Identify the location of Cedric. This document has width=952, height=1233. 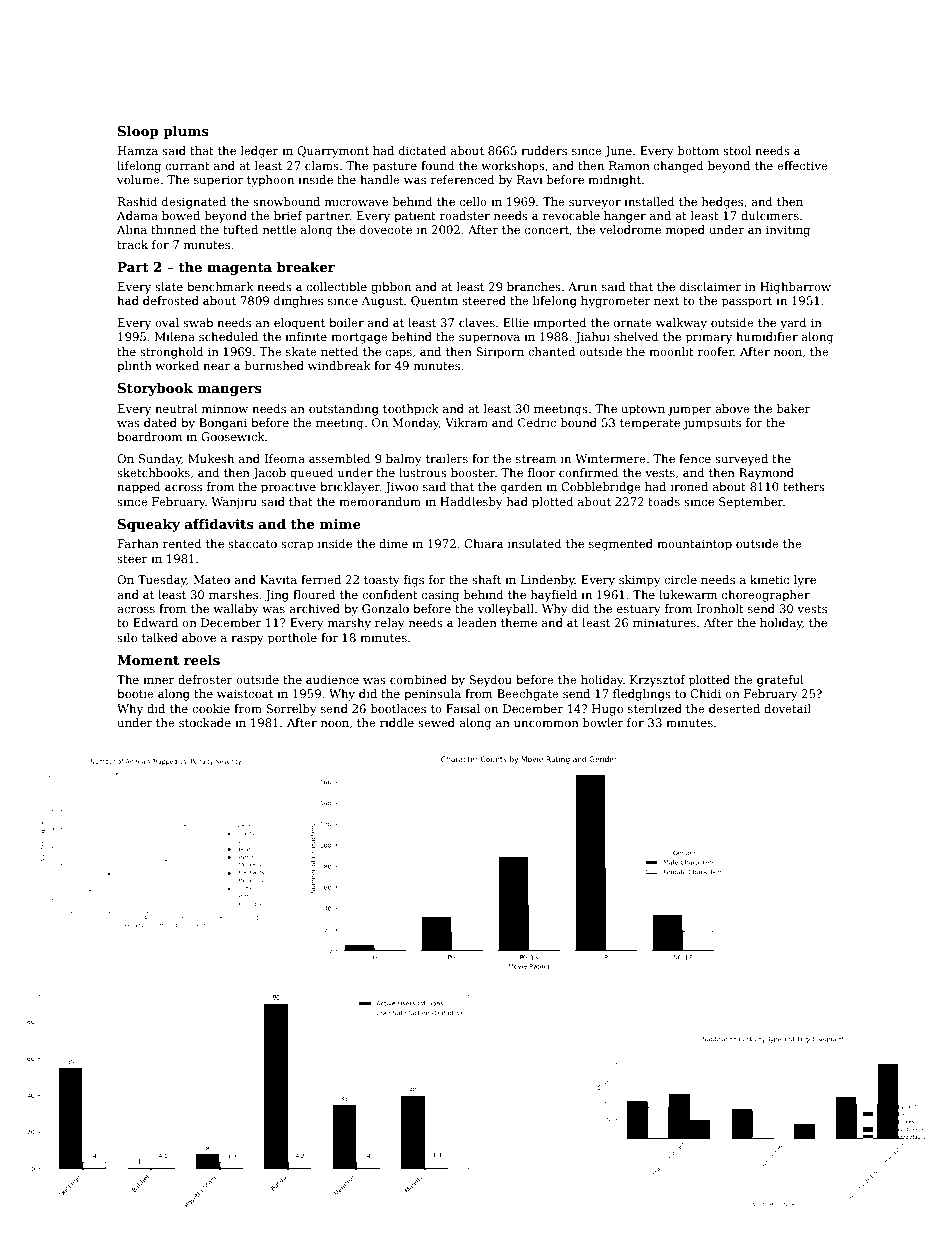
(537, 422).
